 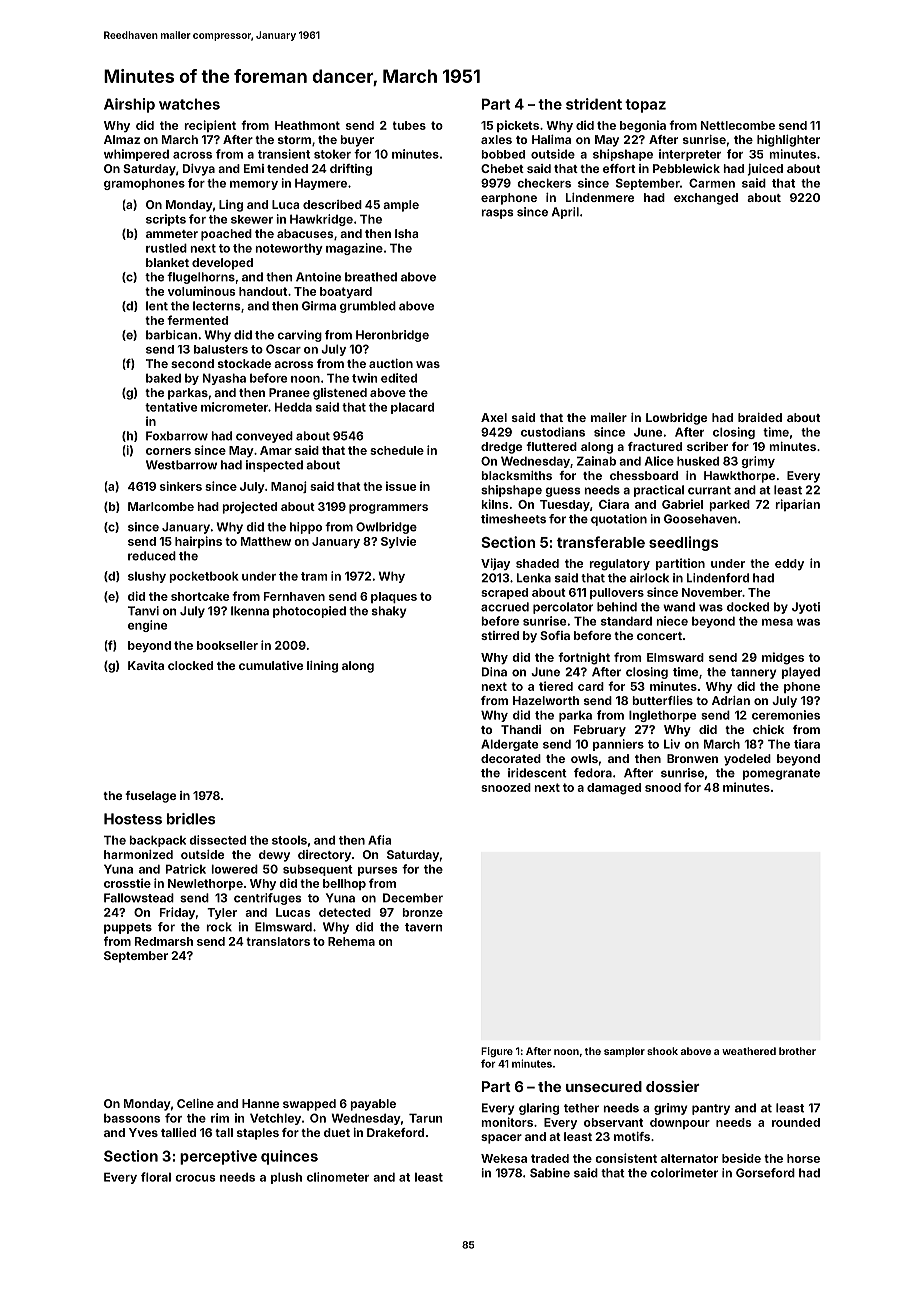 I want to click on Vijay, so click(x=495, y=564).
